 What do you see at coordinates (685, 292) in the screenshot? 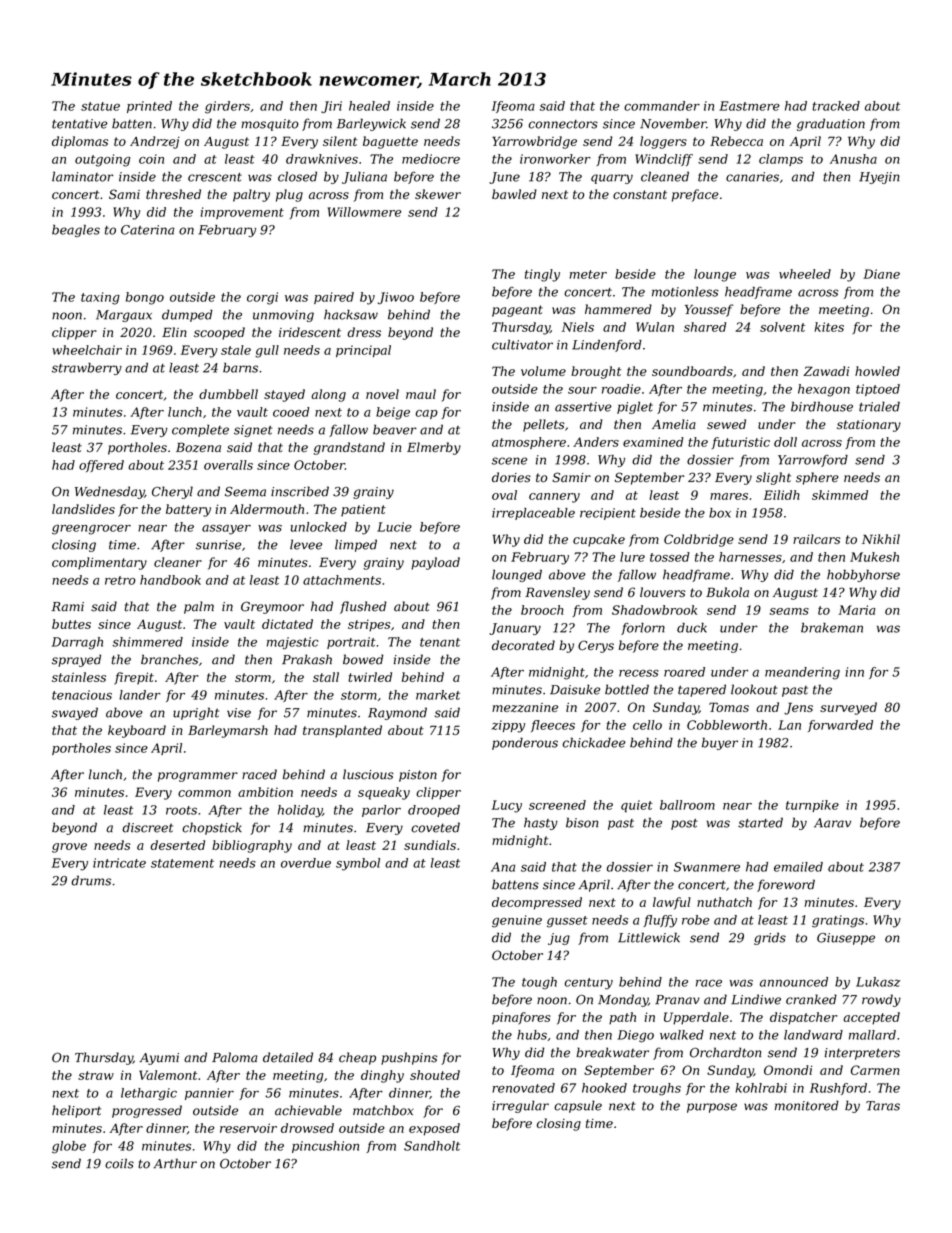
I see `motionless` at bounding box center [685, 292].
